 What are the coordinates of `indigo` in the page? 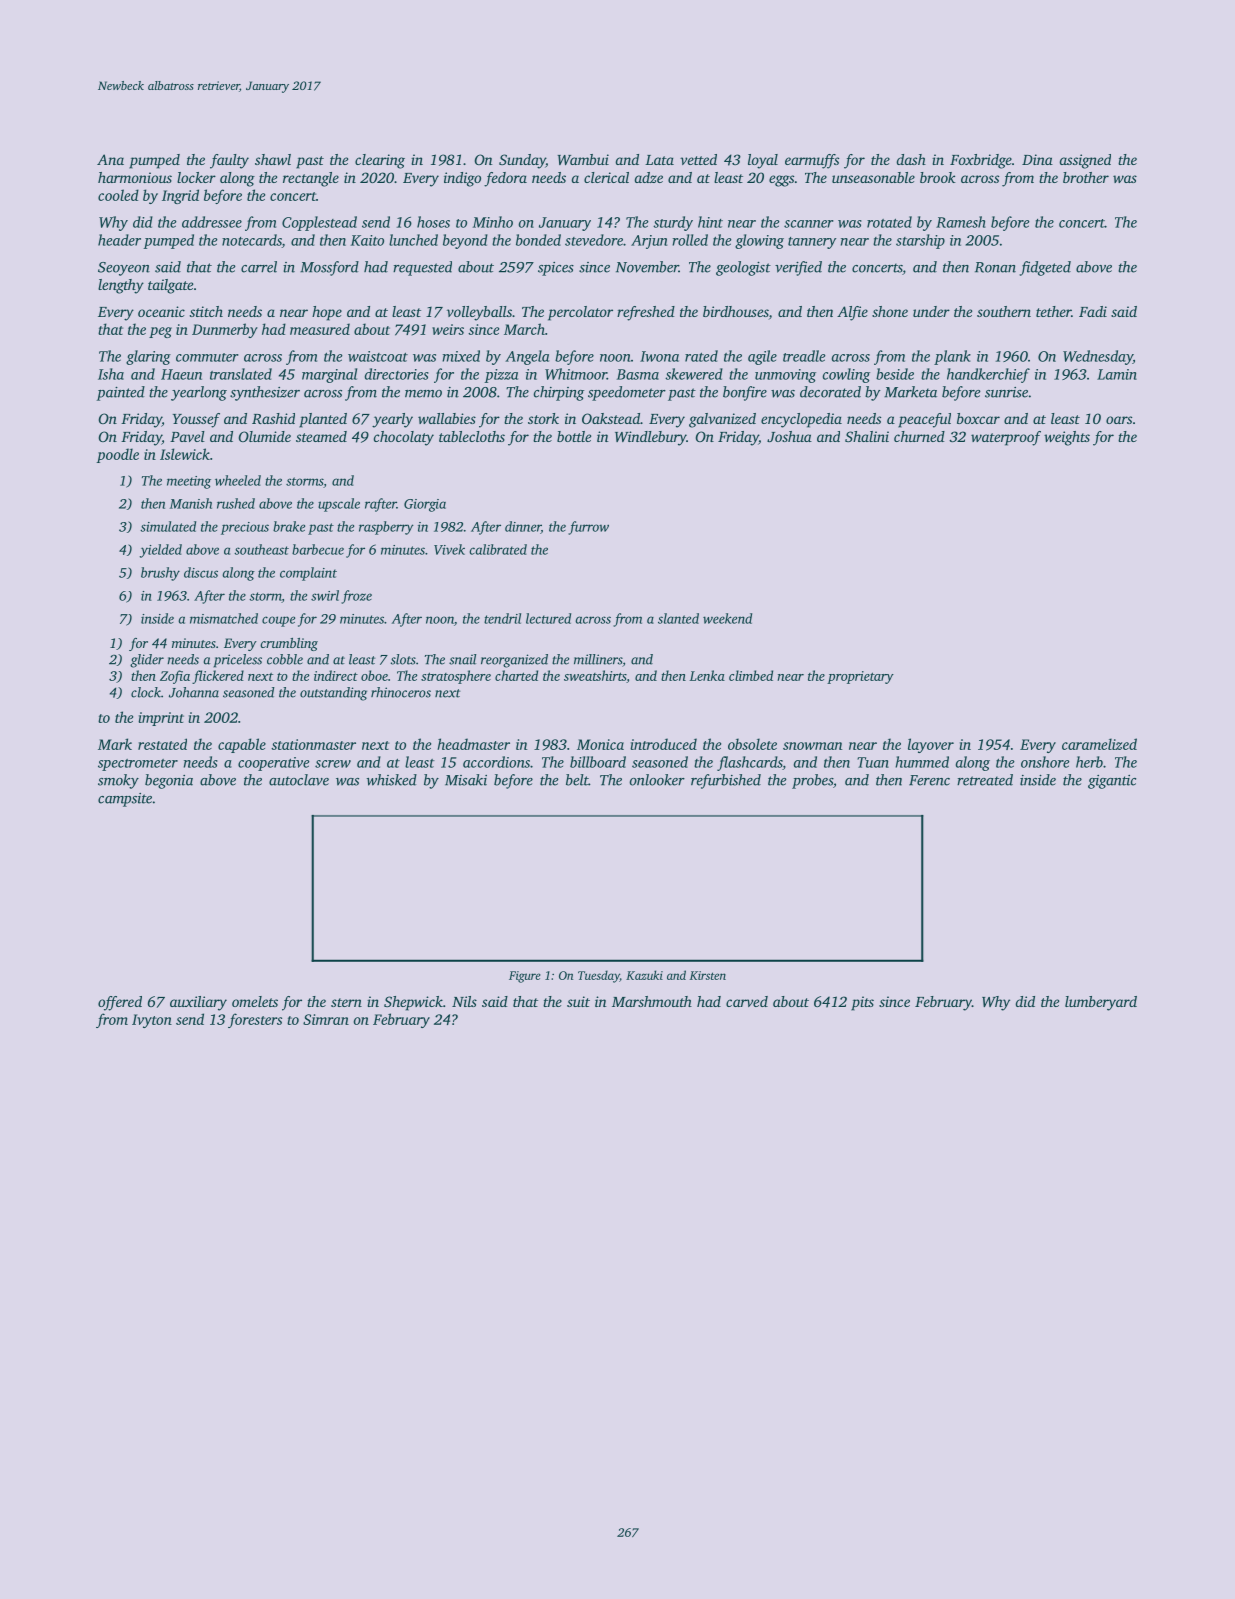 It's located at (462, 179).
